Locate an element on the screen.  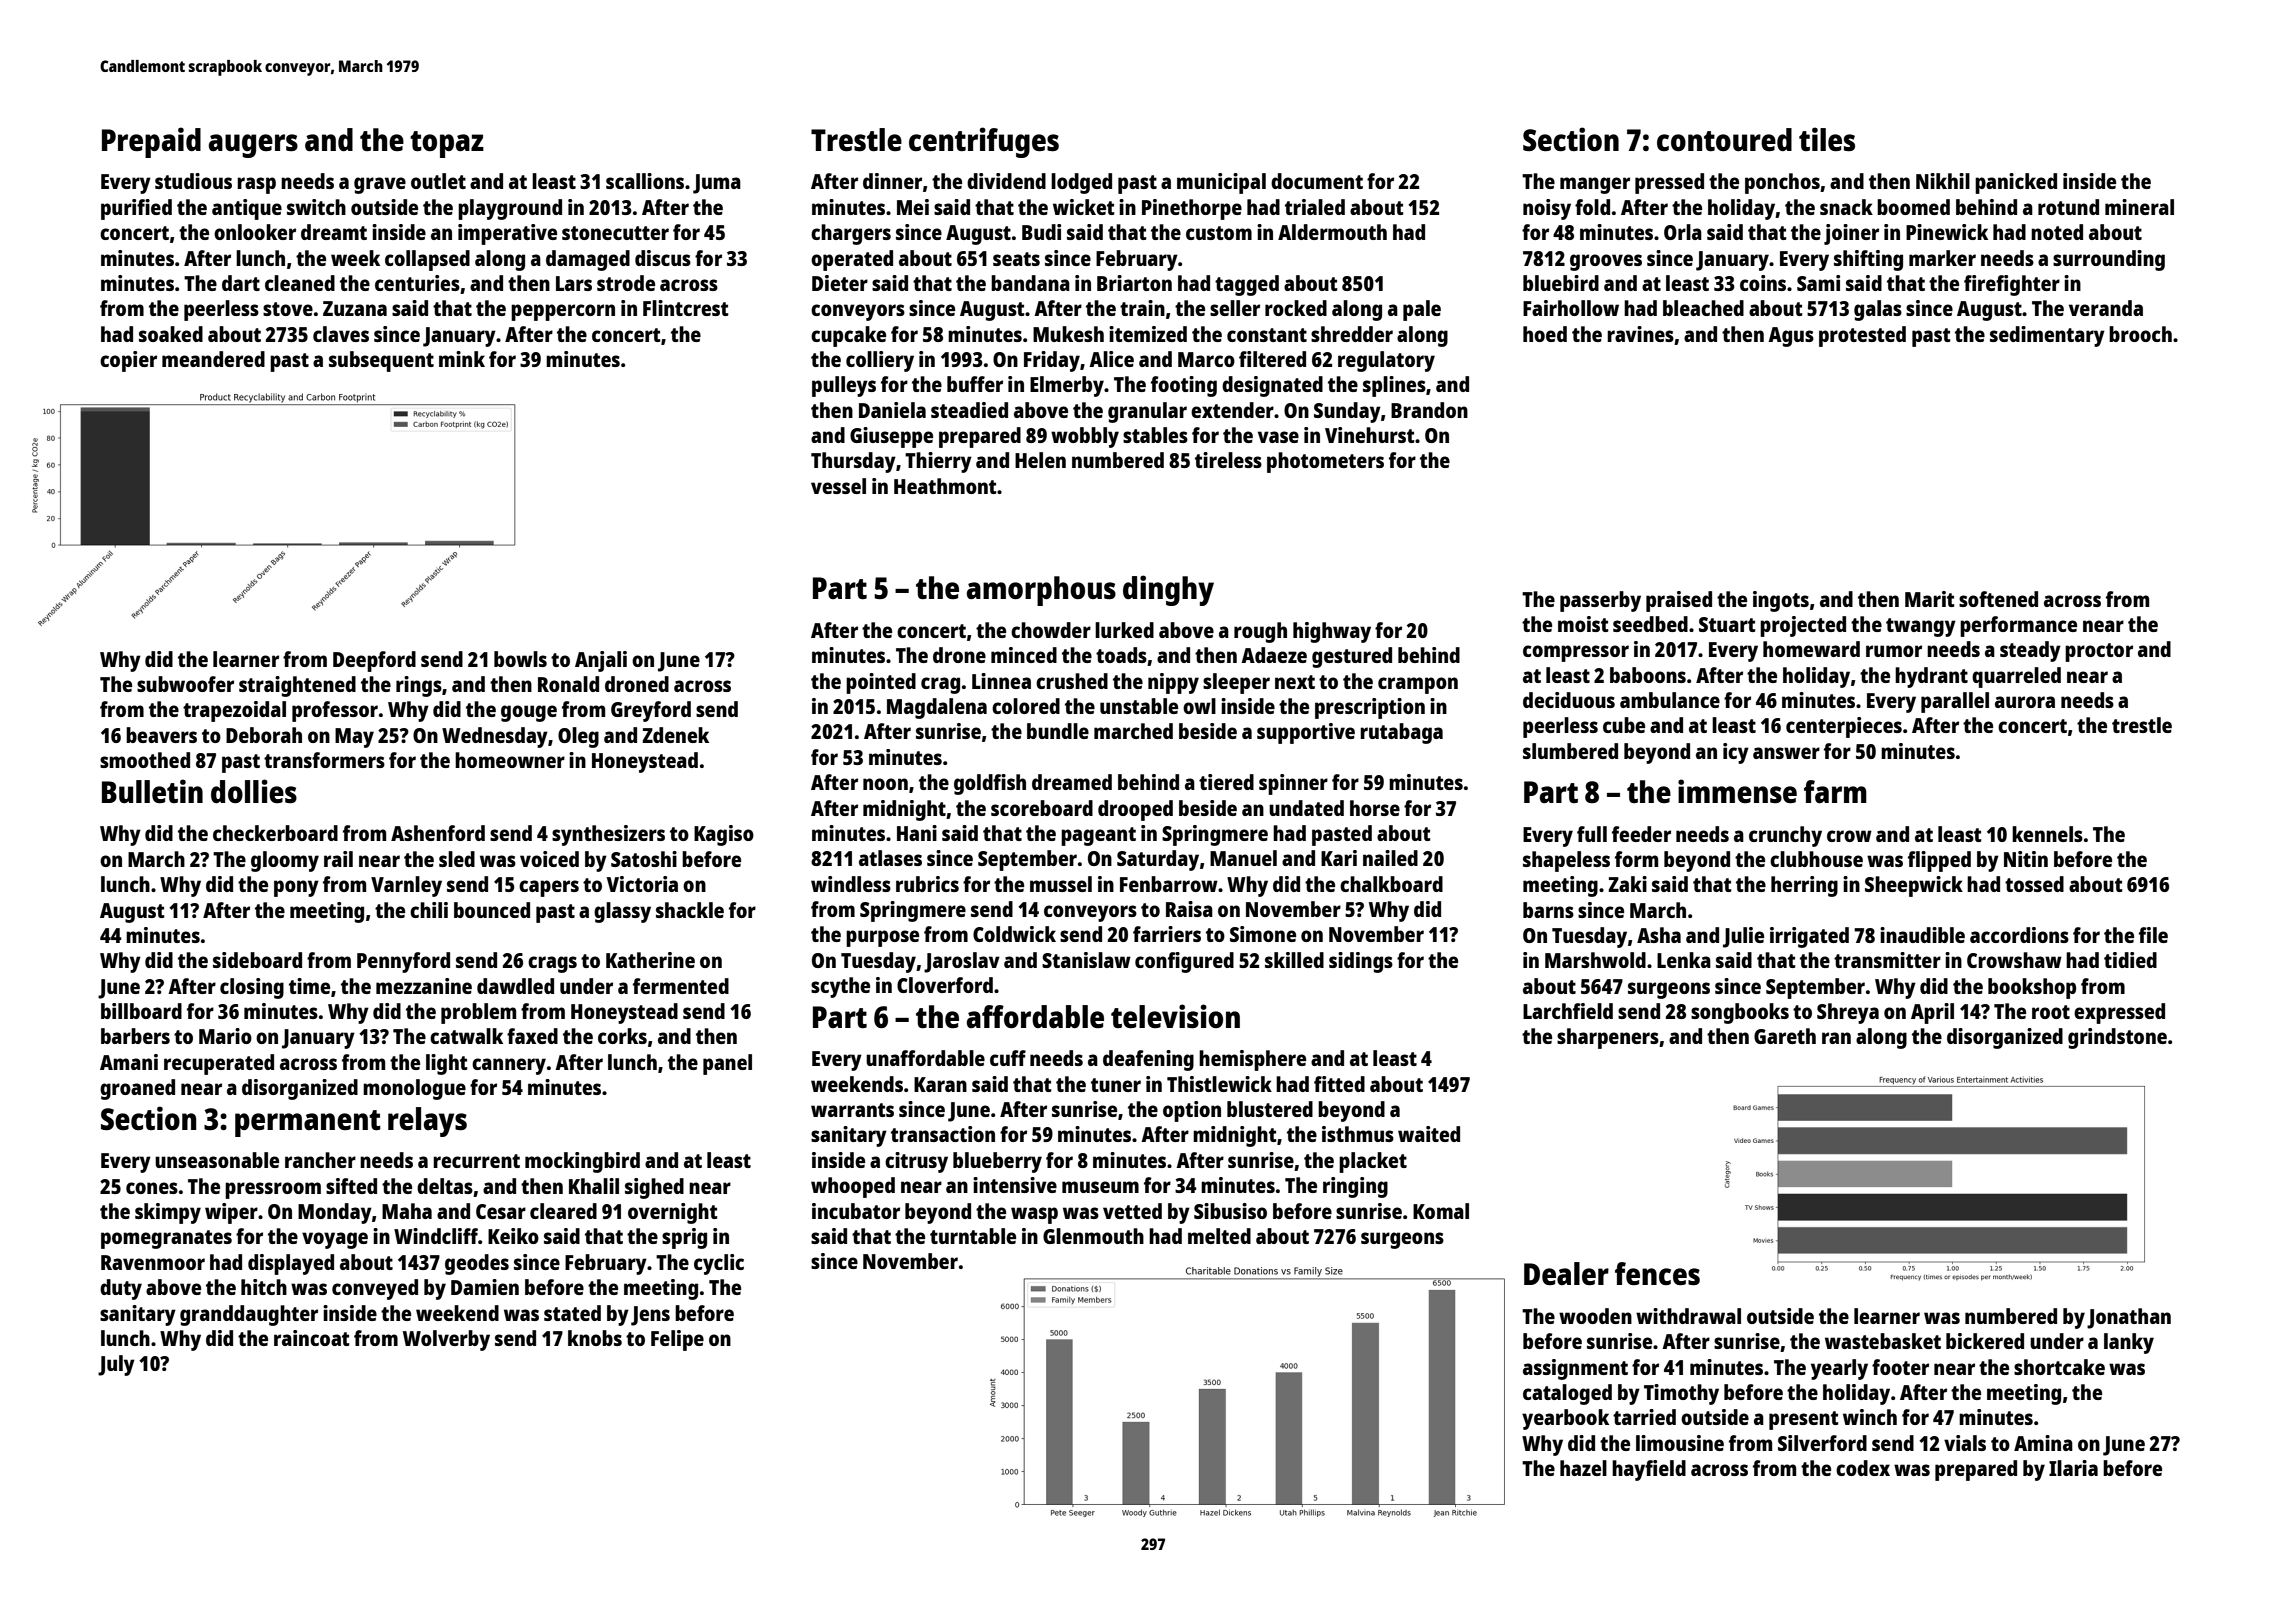
amorphous is located at coordinates (1041, 591).
